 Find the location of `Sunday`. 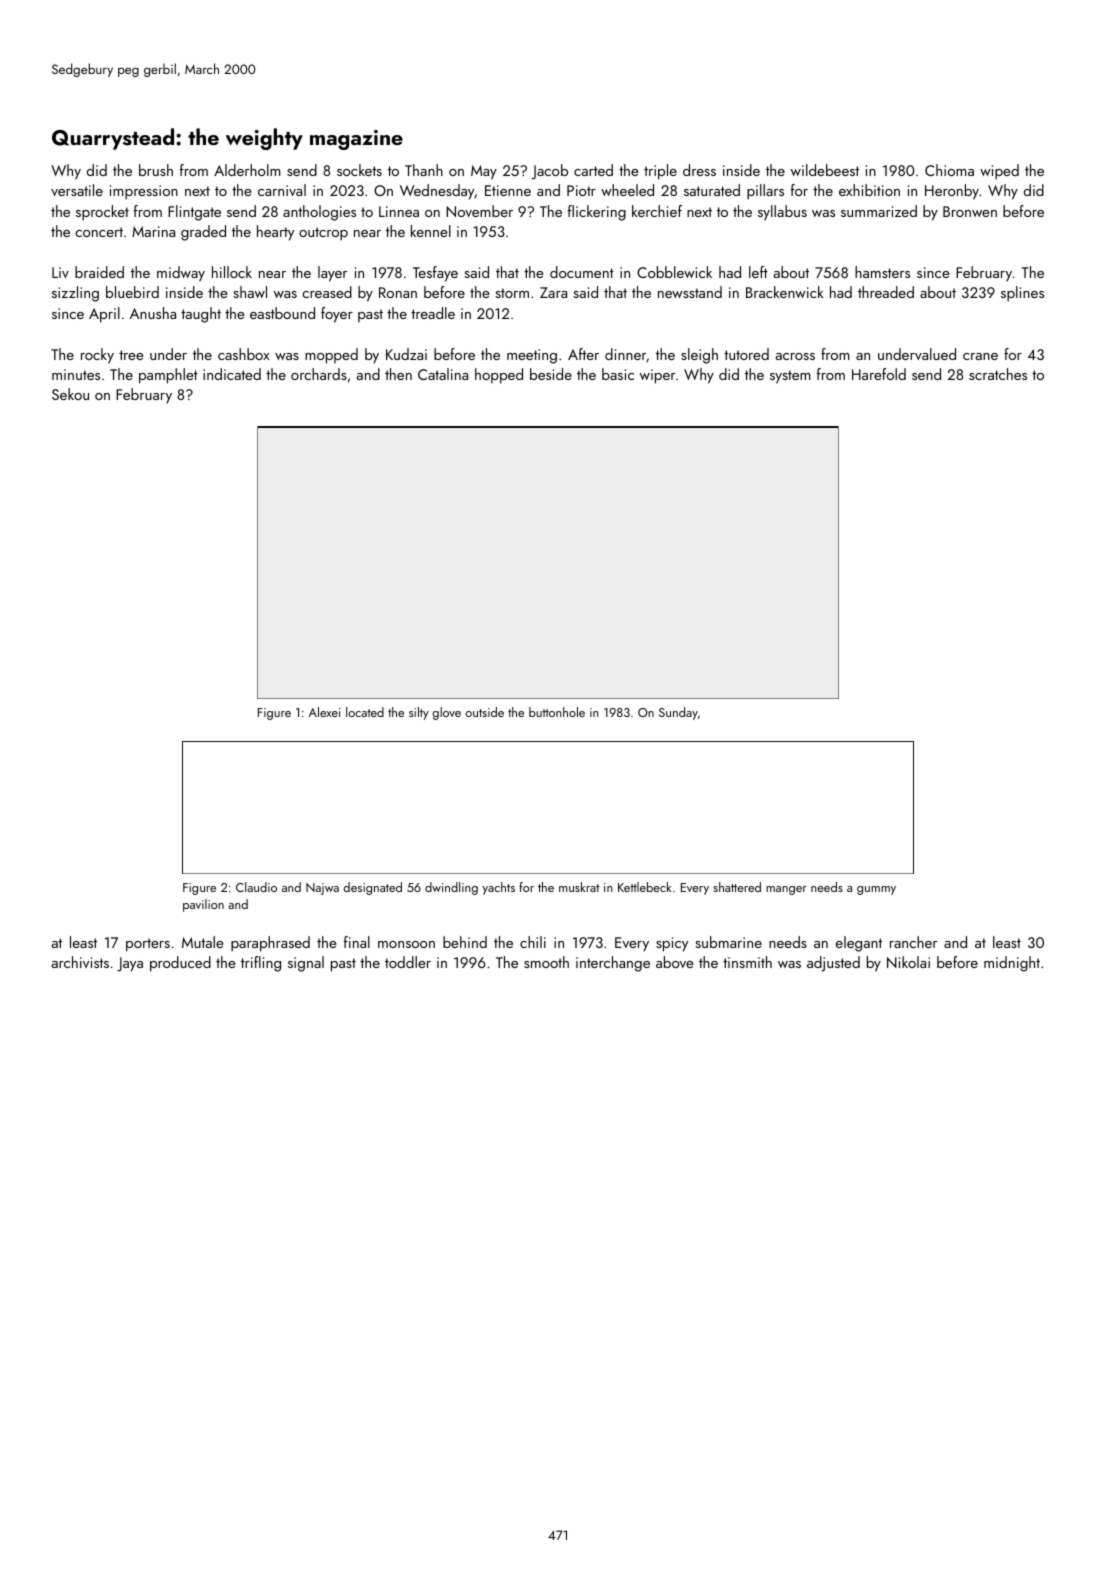

Sunday is located at coordinates (678, 713).
